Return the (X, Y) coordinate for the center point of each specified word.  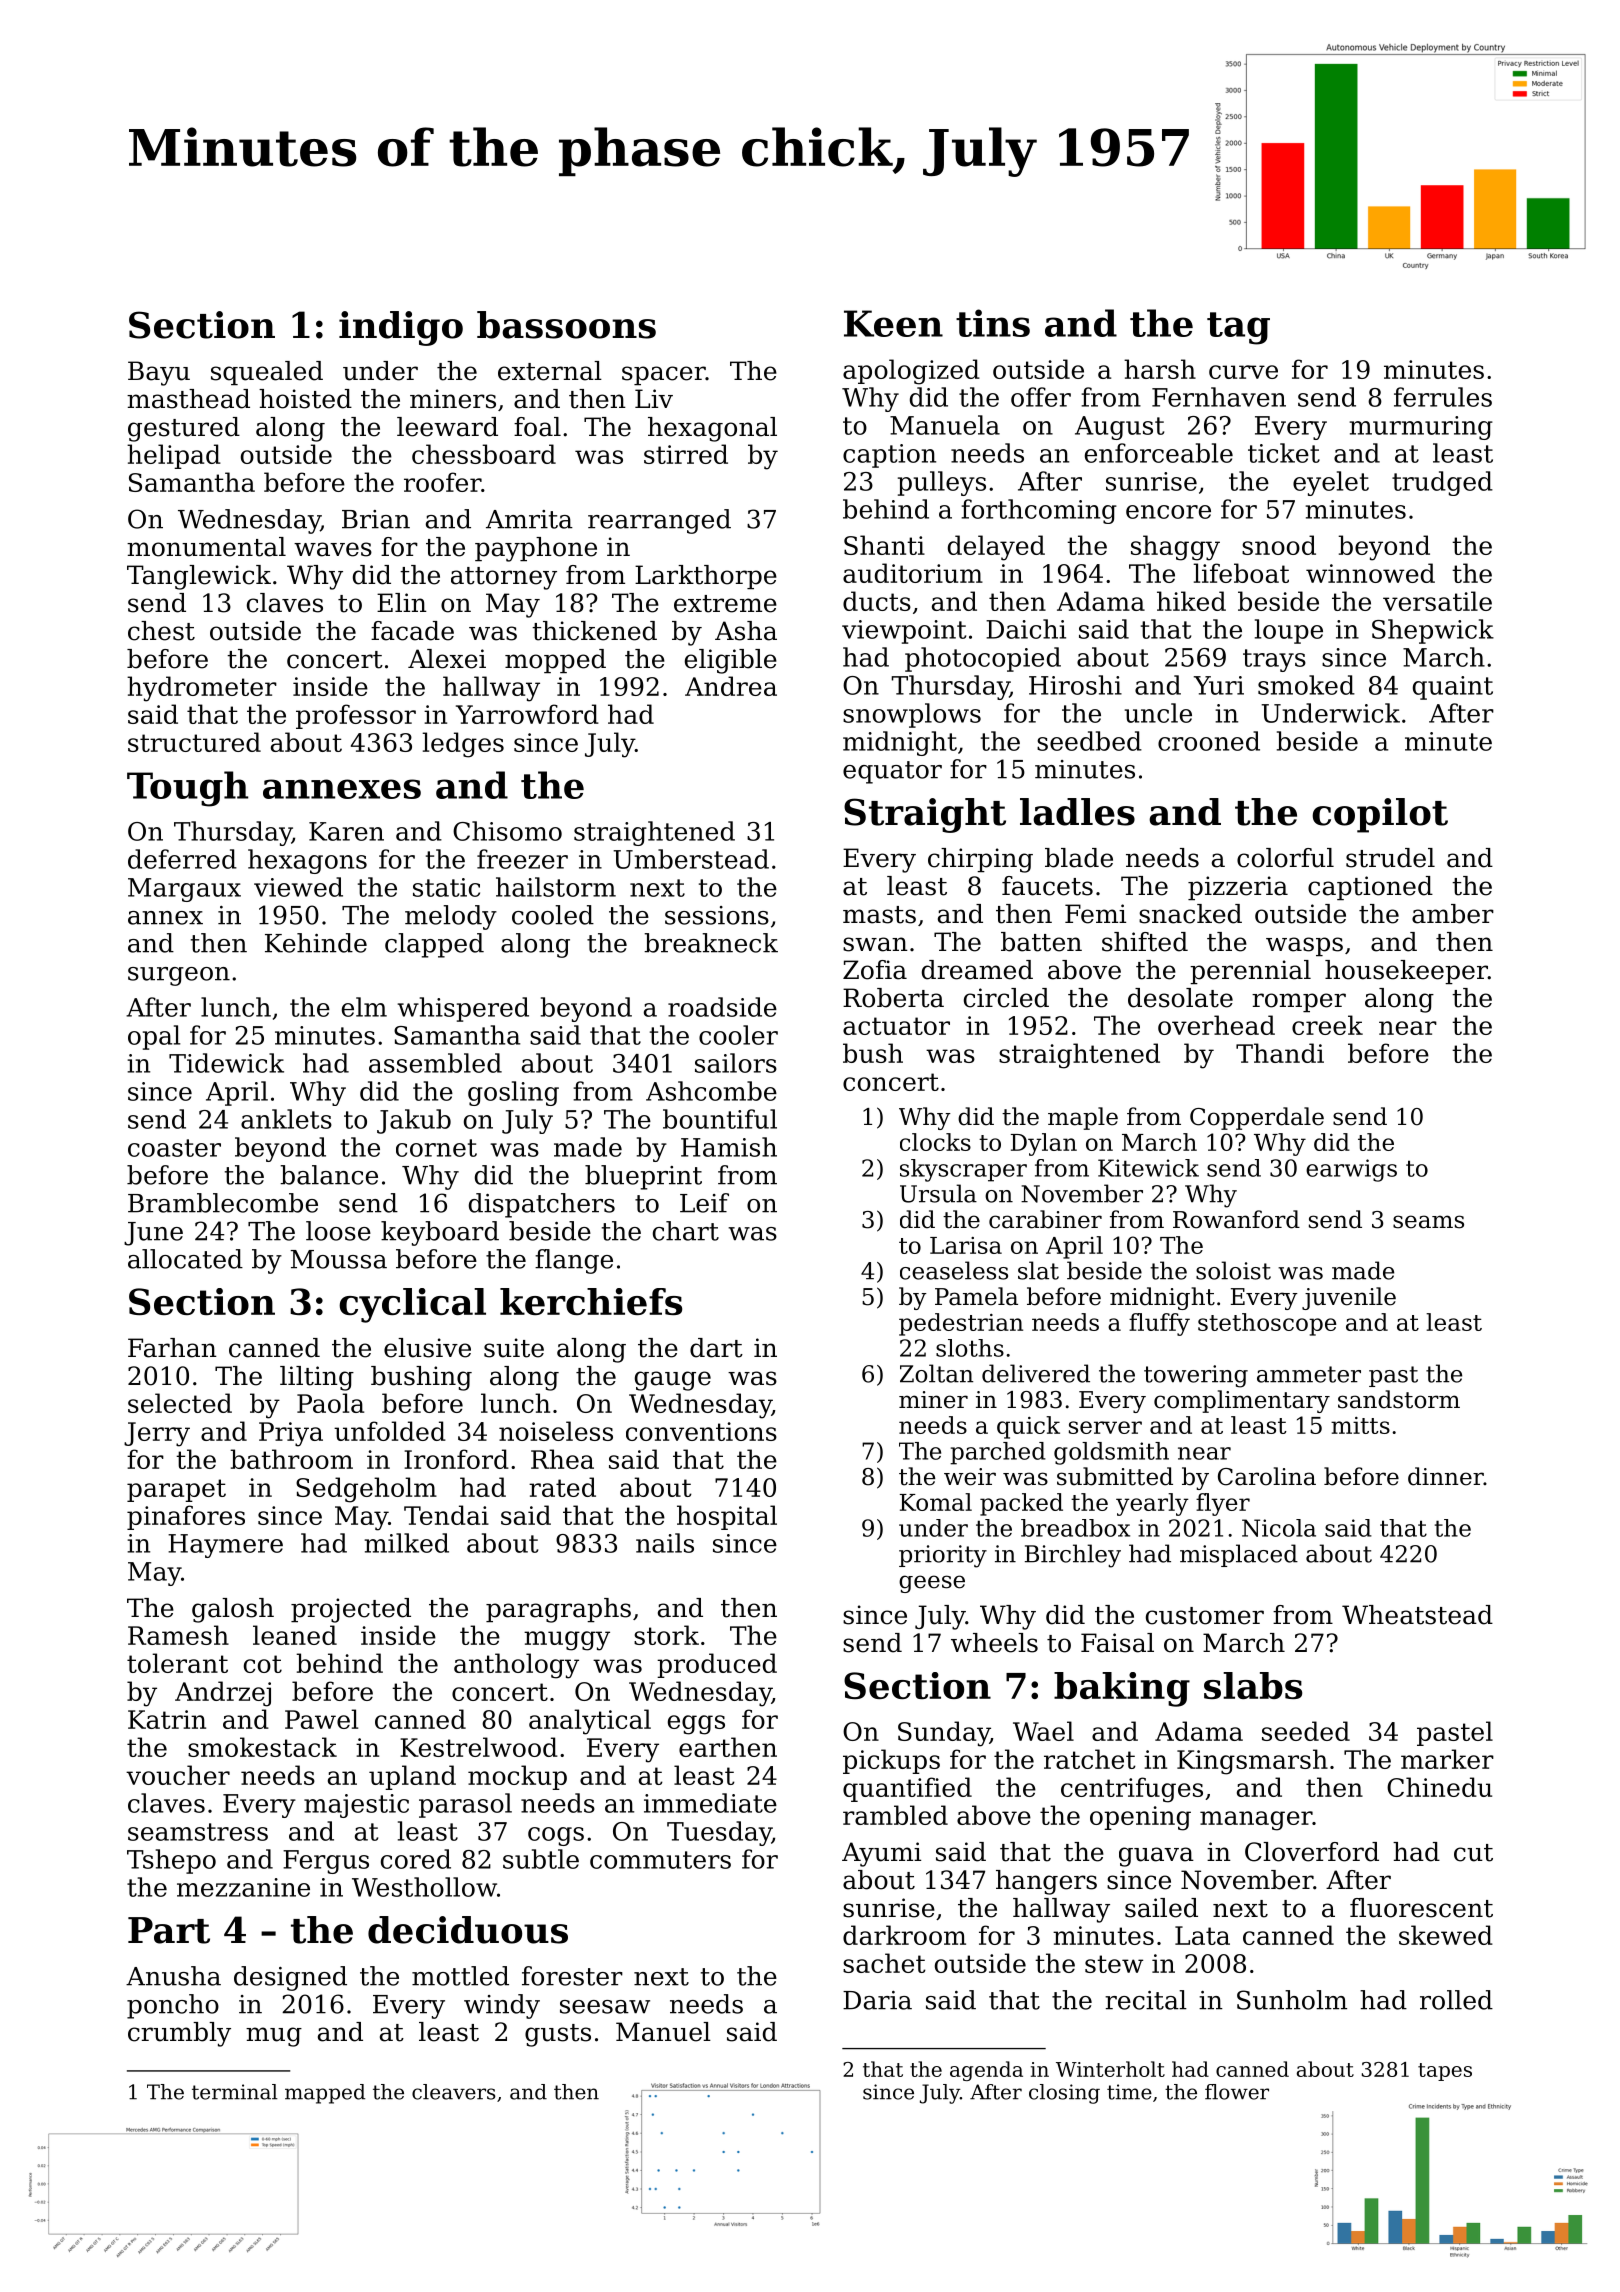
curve (1243, 372)
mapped (325, 2094)
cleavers (454, 2092)
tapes (1445, 2072)
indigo (401, 328)
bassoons (566, 325)
